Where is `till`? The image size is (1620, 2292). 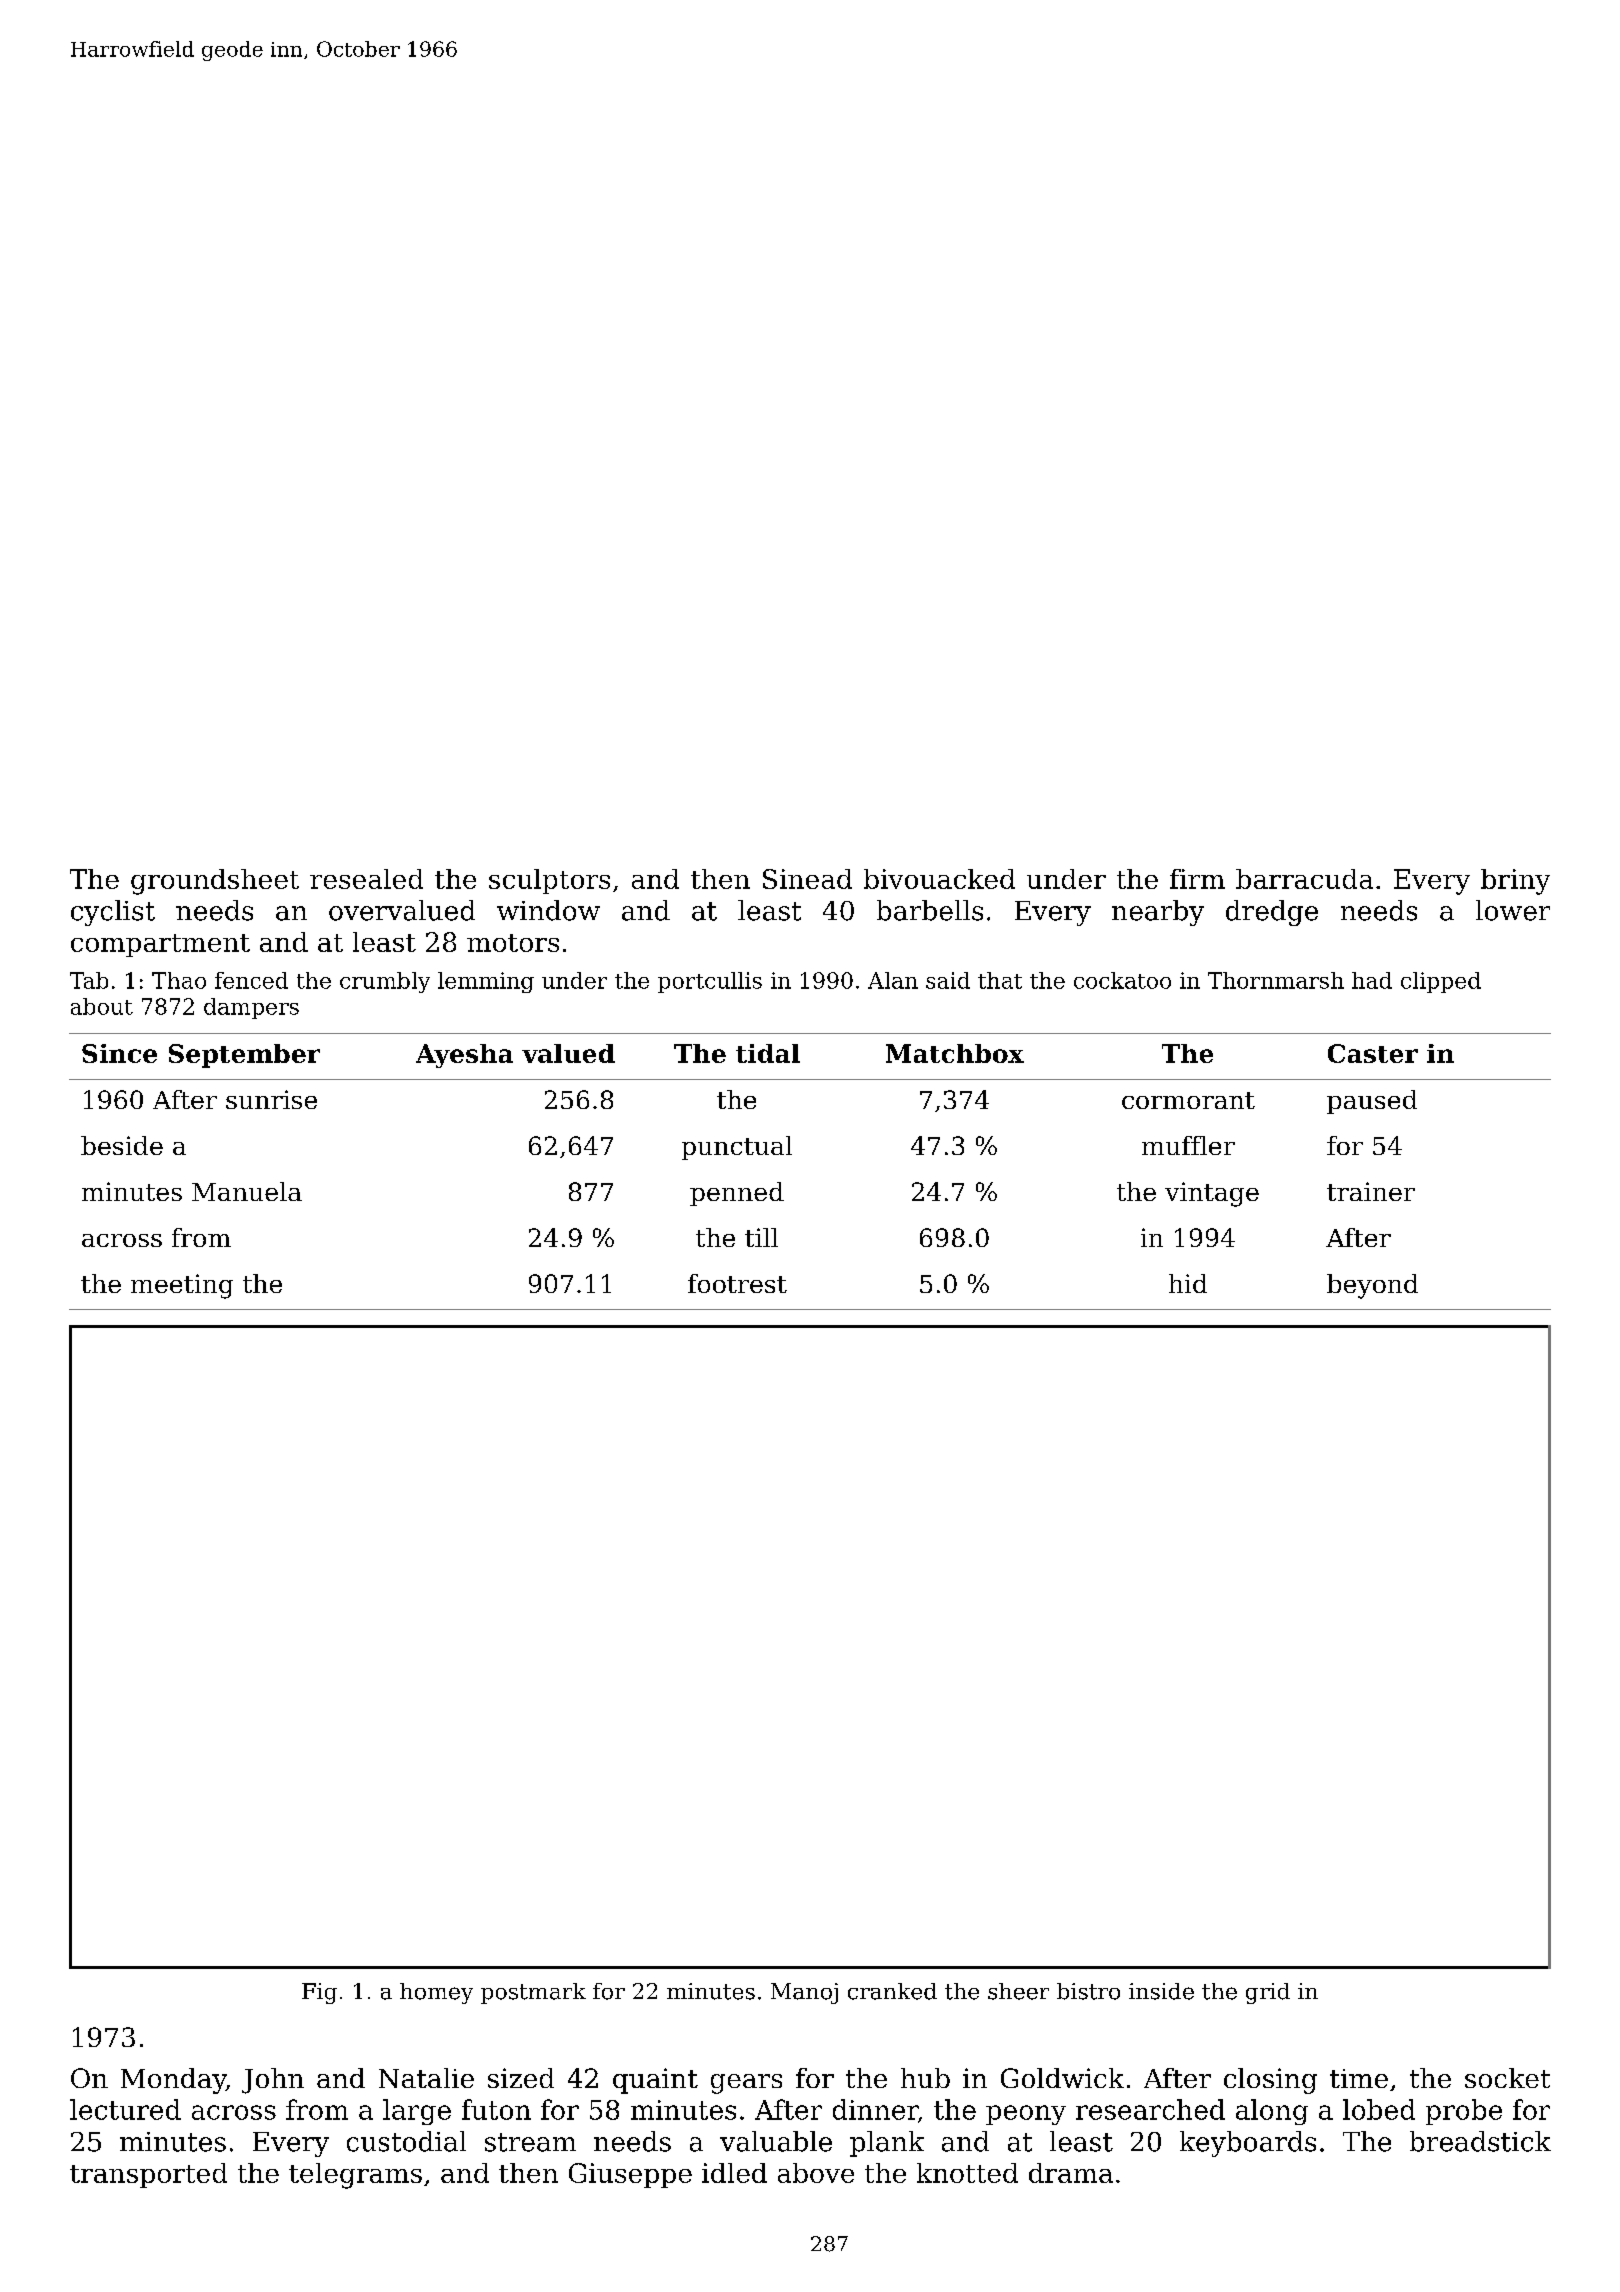
till is located at coordinates (761, 1237).
